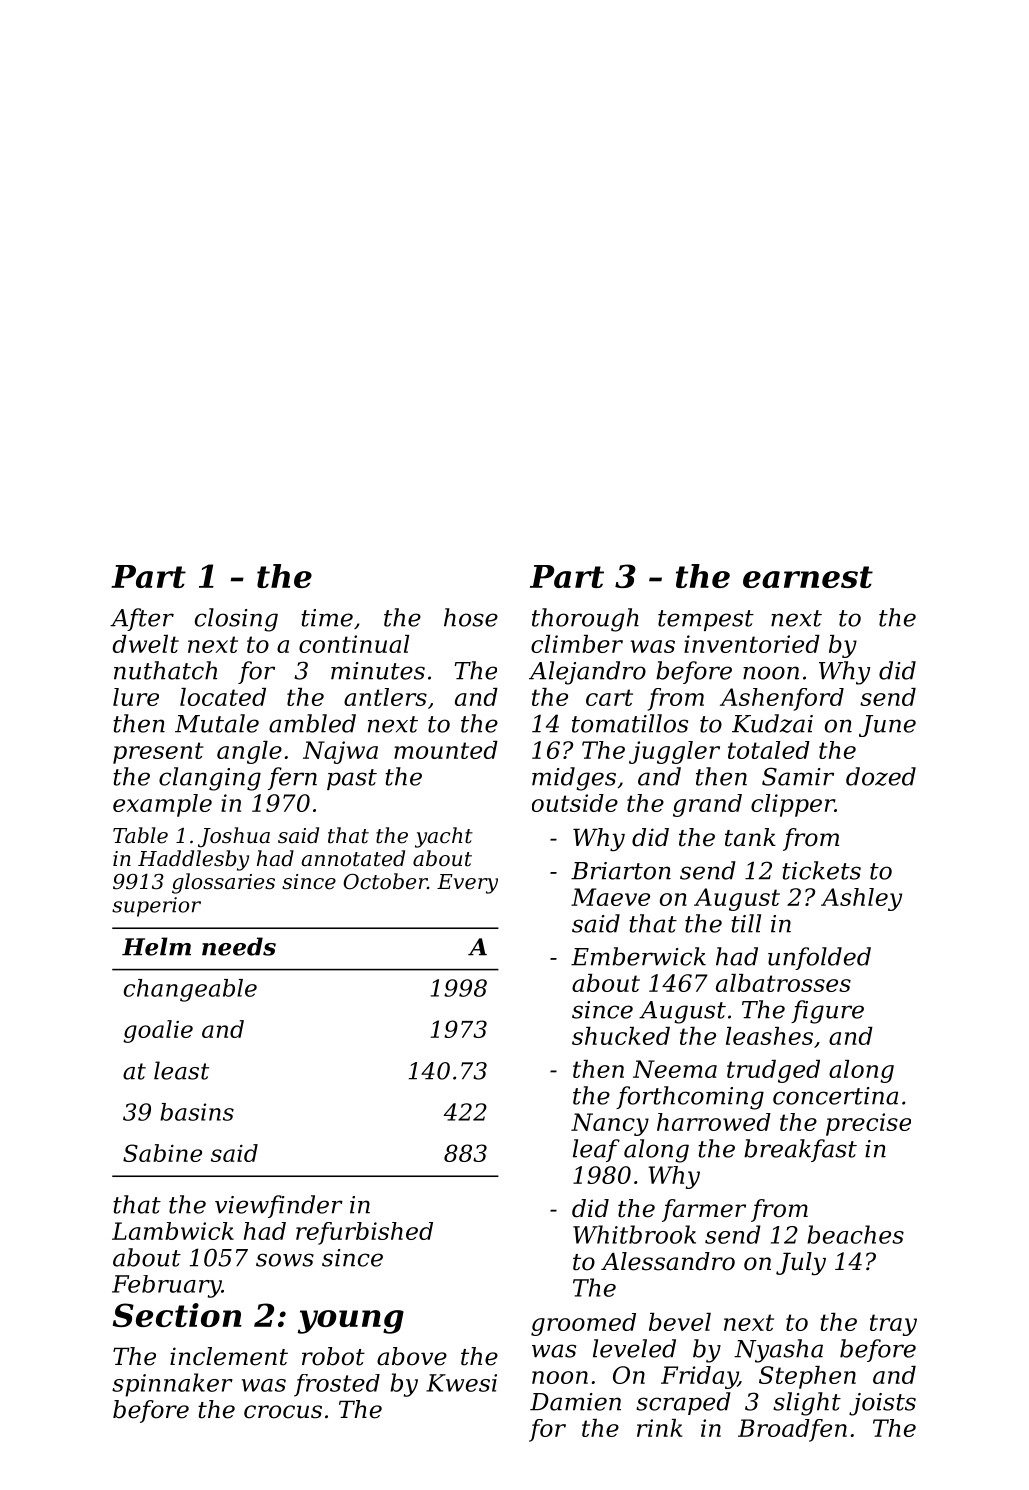 The width and height of the screenshot is (1029, 1490). What do you see at coordinates (808, 577) in the screenshot?
I see `earnest` at bounding box center [808, 577].
